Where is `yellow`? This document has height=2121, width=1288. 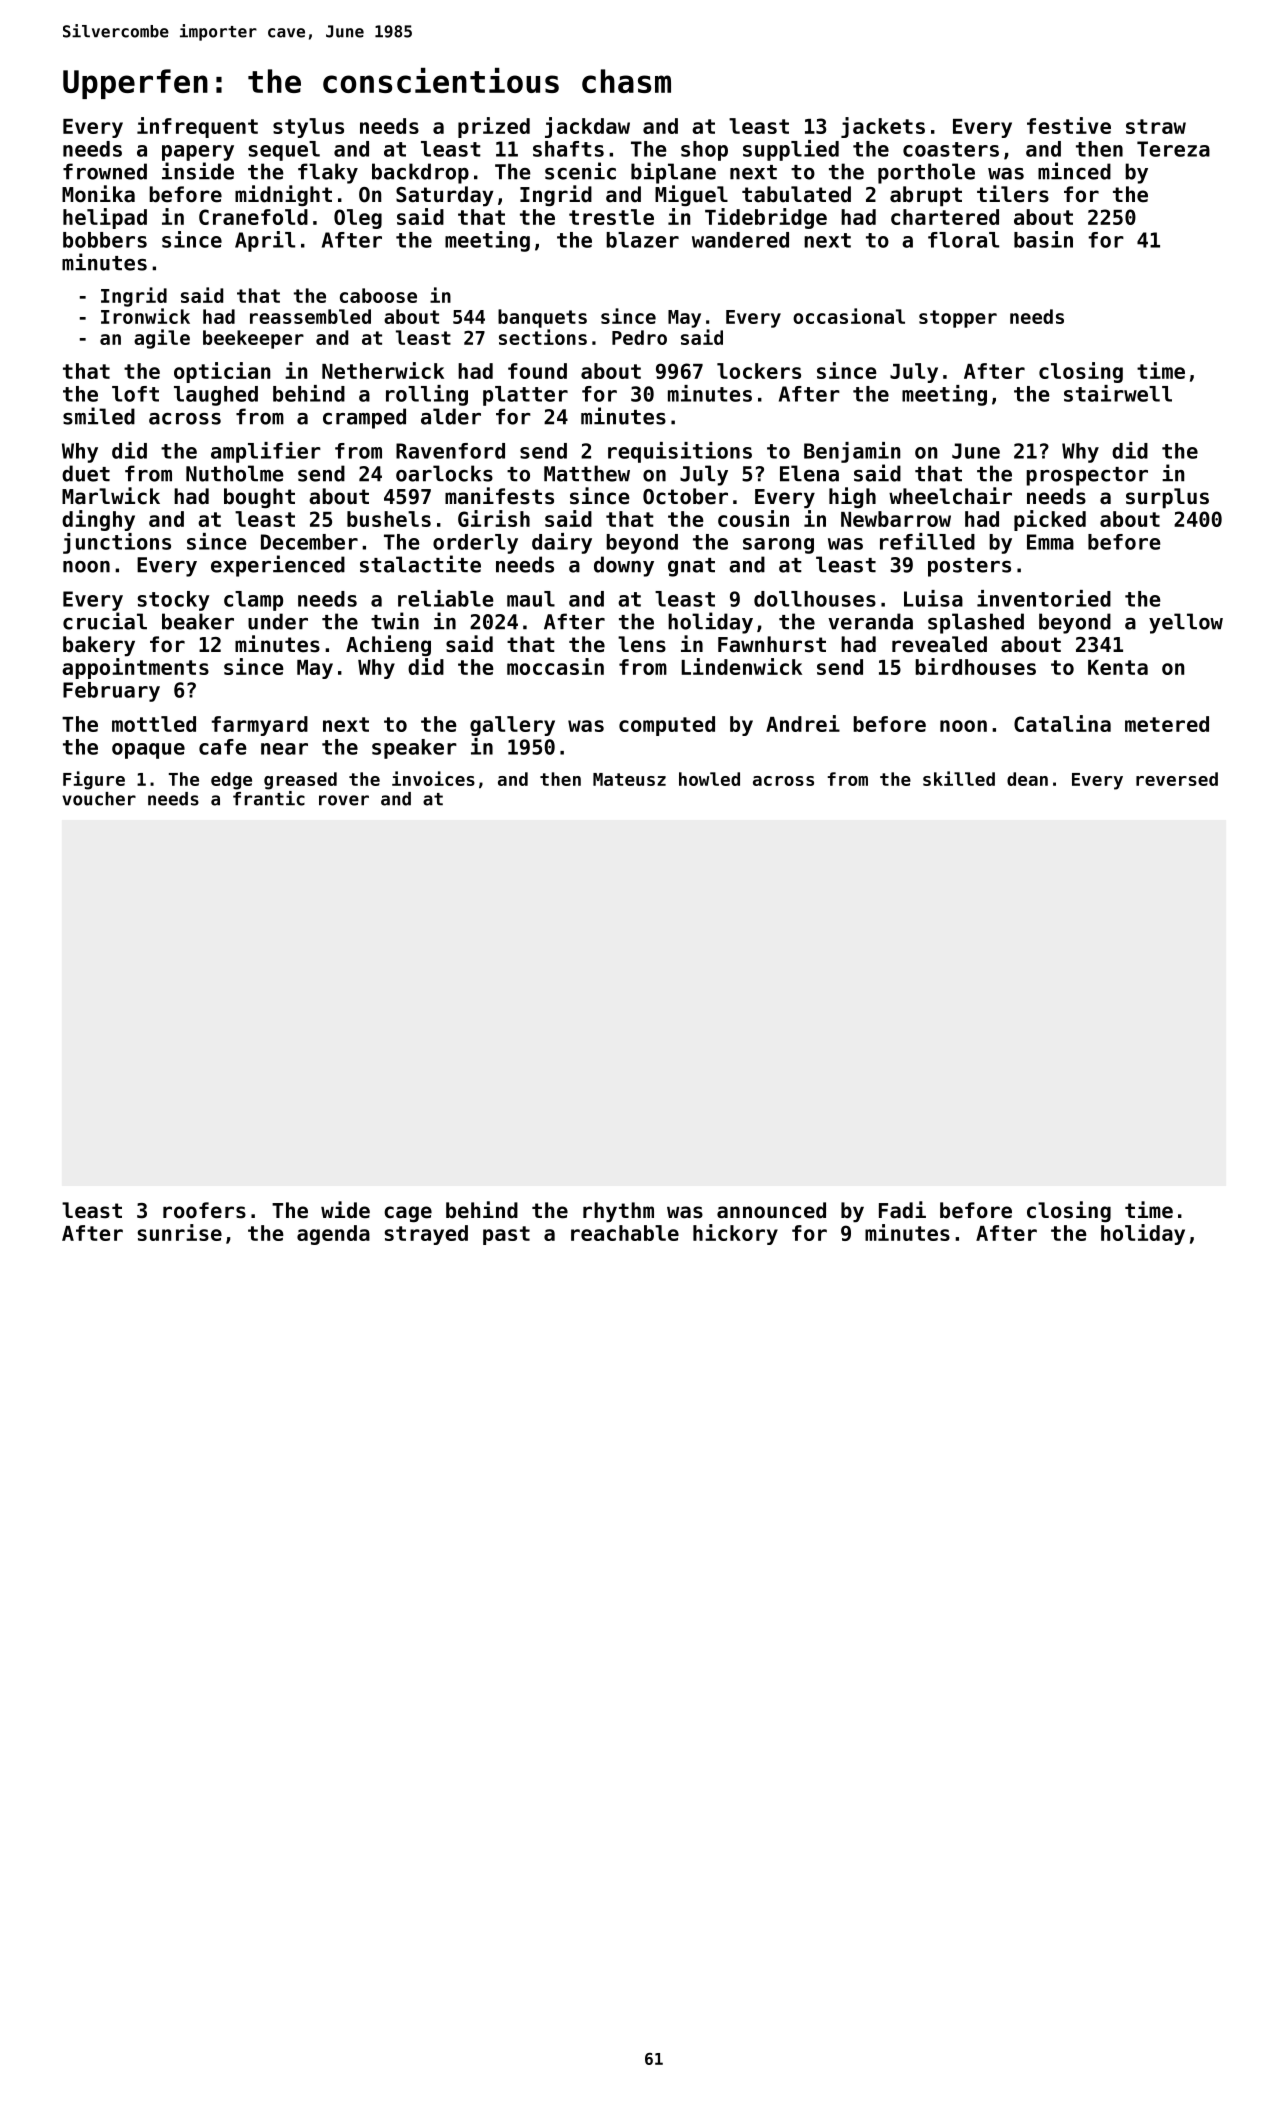 yellow is located at coordinates (1186, 623).
